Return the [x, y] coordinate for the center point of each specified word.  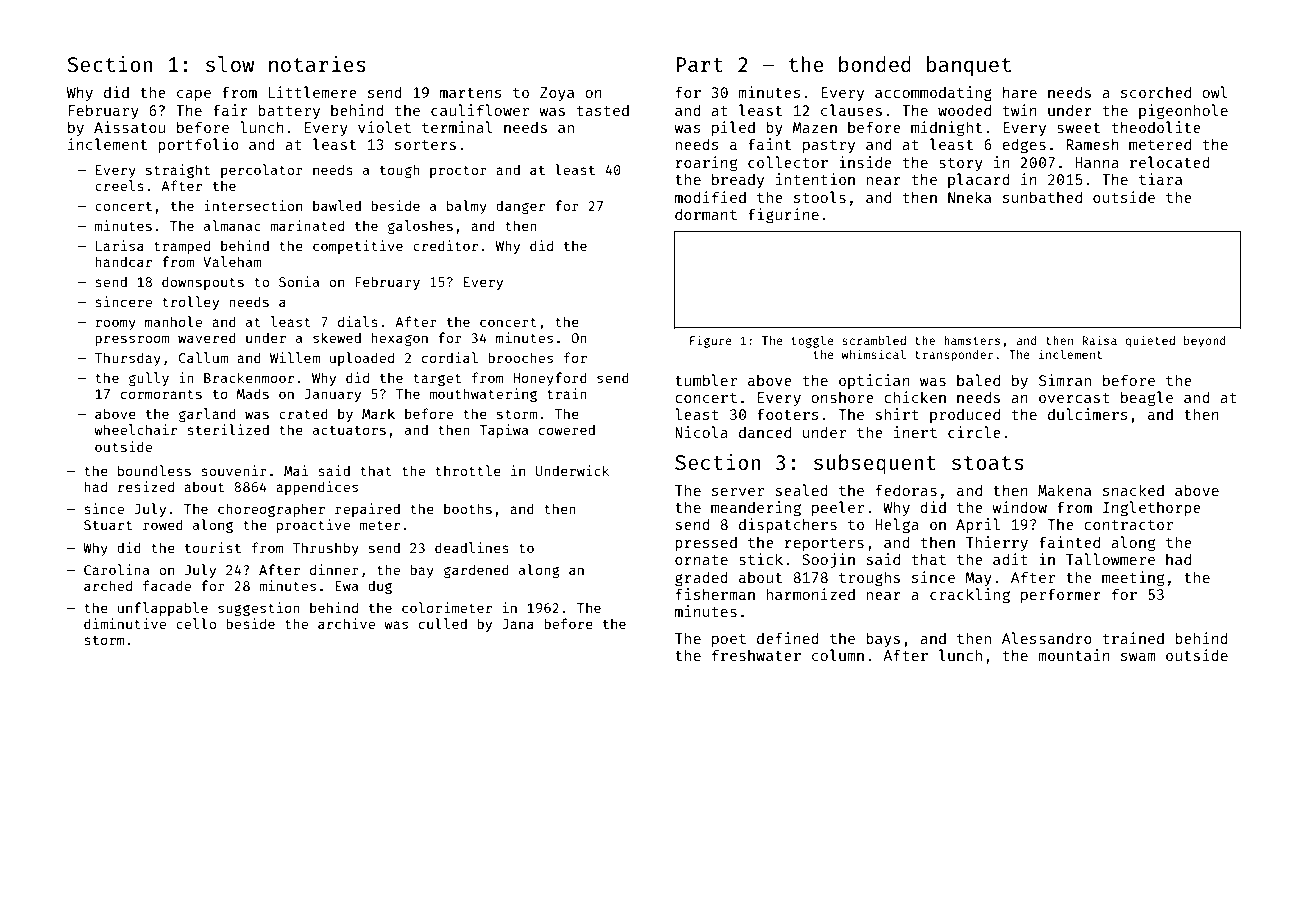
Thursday [128, 359]
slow [230, 64]
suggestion [259, 609]
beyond [1205, 342]
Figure [711, 341]
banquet [969, 66]
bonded [875, 64]
